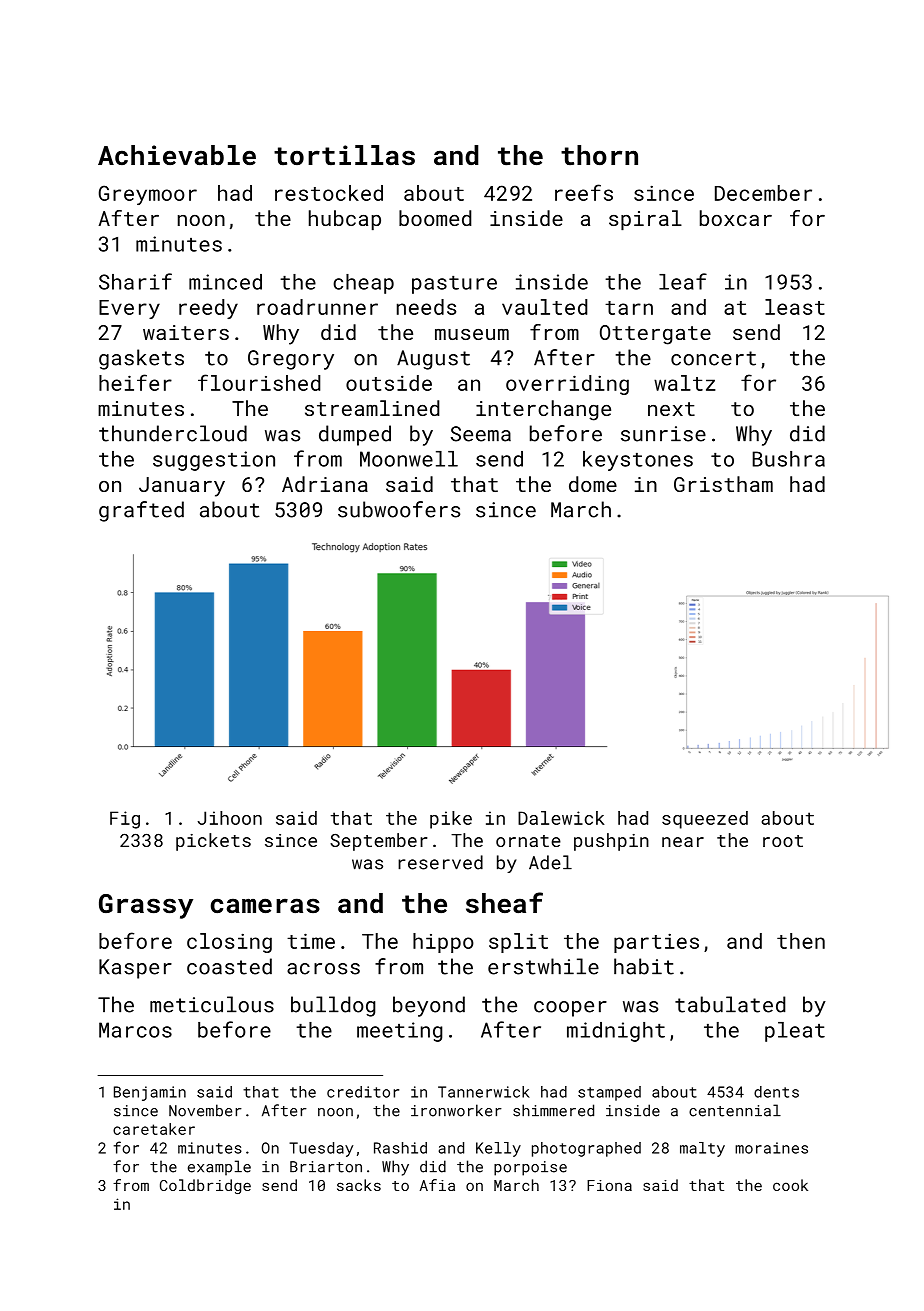 The height and width of the page is (1311, 924). Describe the element at coordinates (440, 862) in the page. I see `reserved` at that location.
